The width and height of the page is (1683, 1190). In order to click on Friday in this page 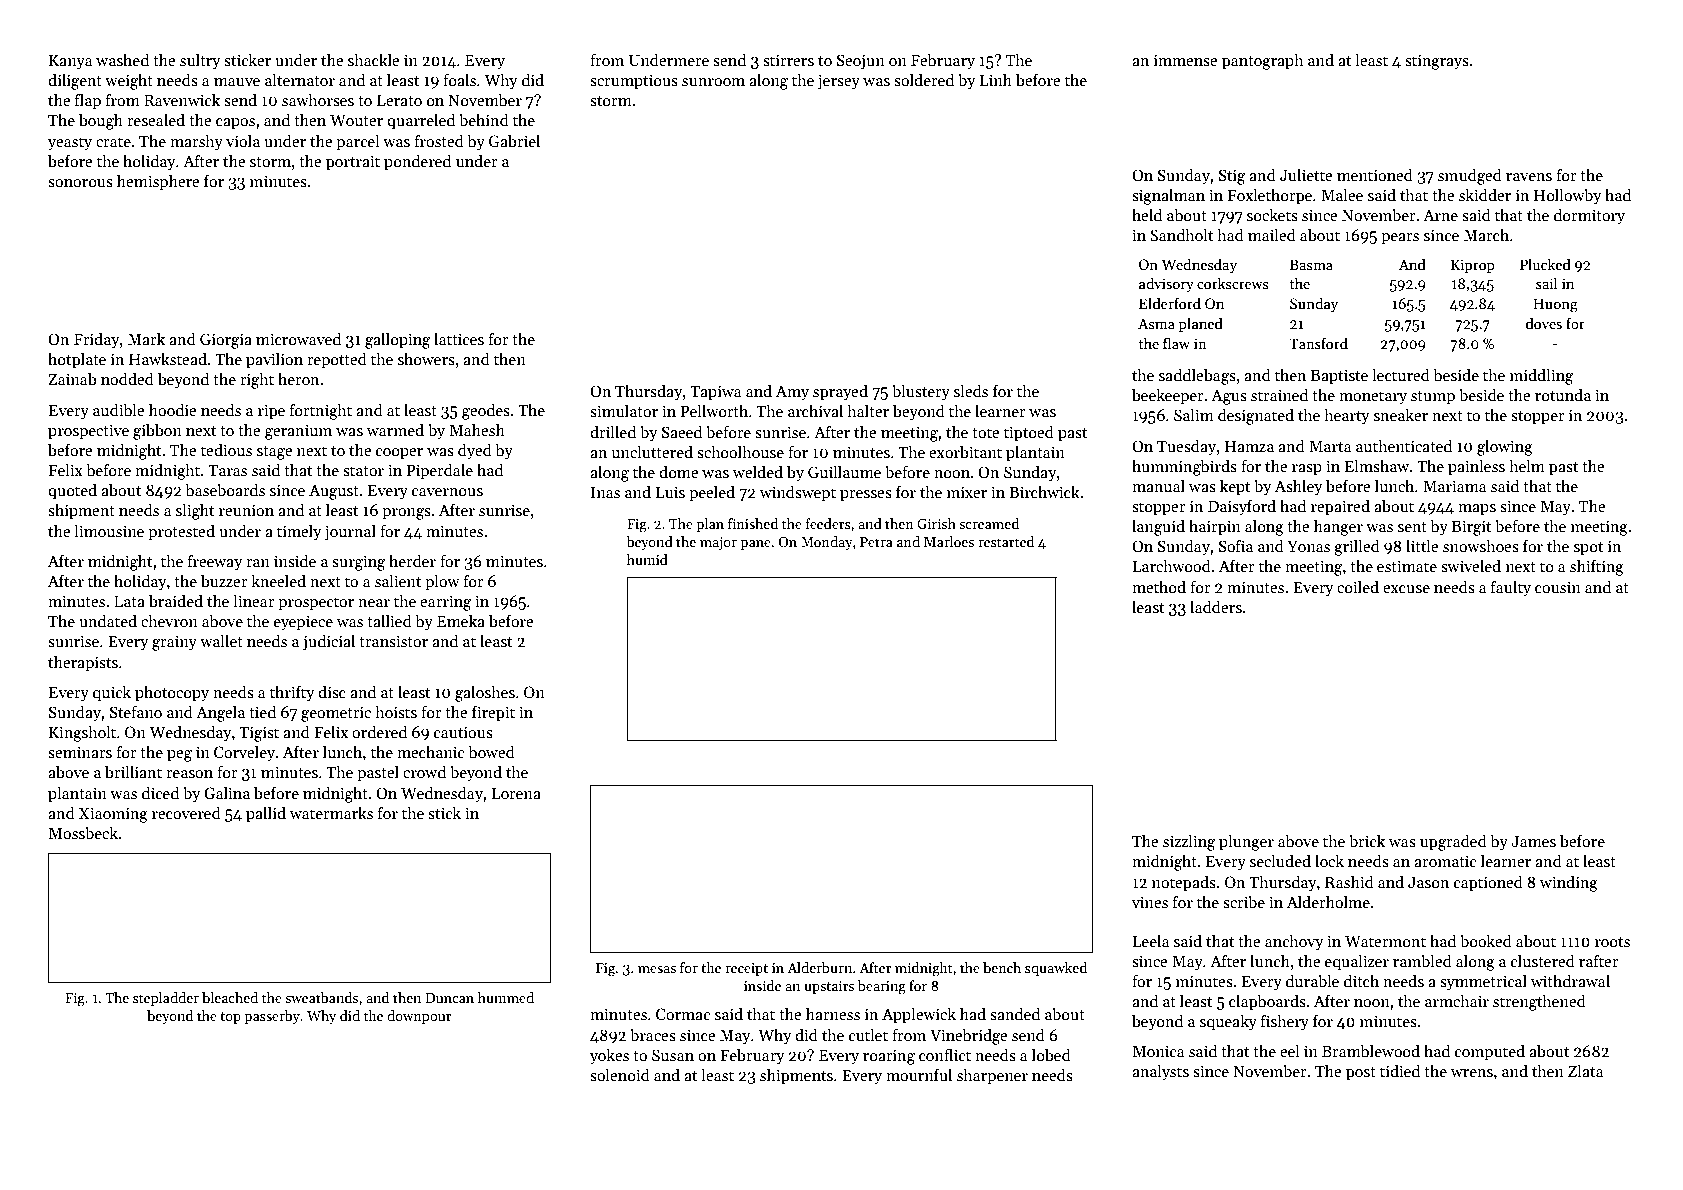, I will do `click(97, 340)`.
